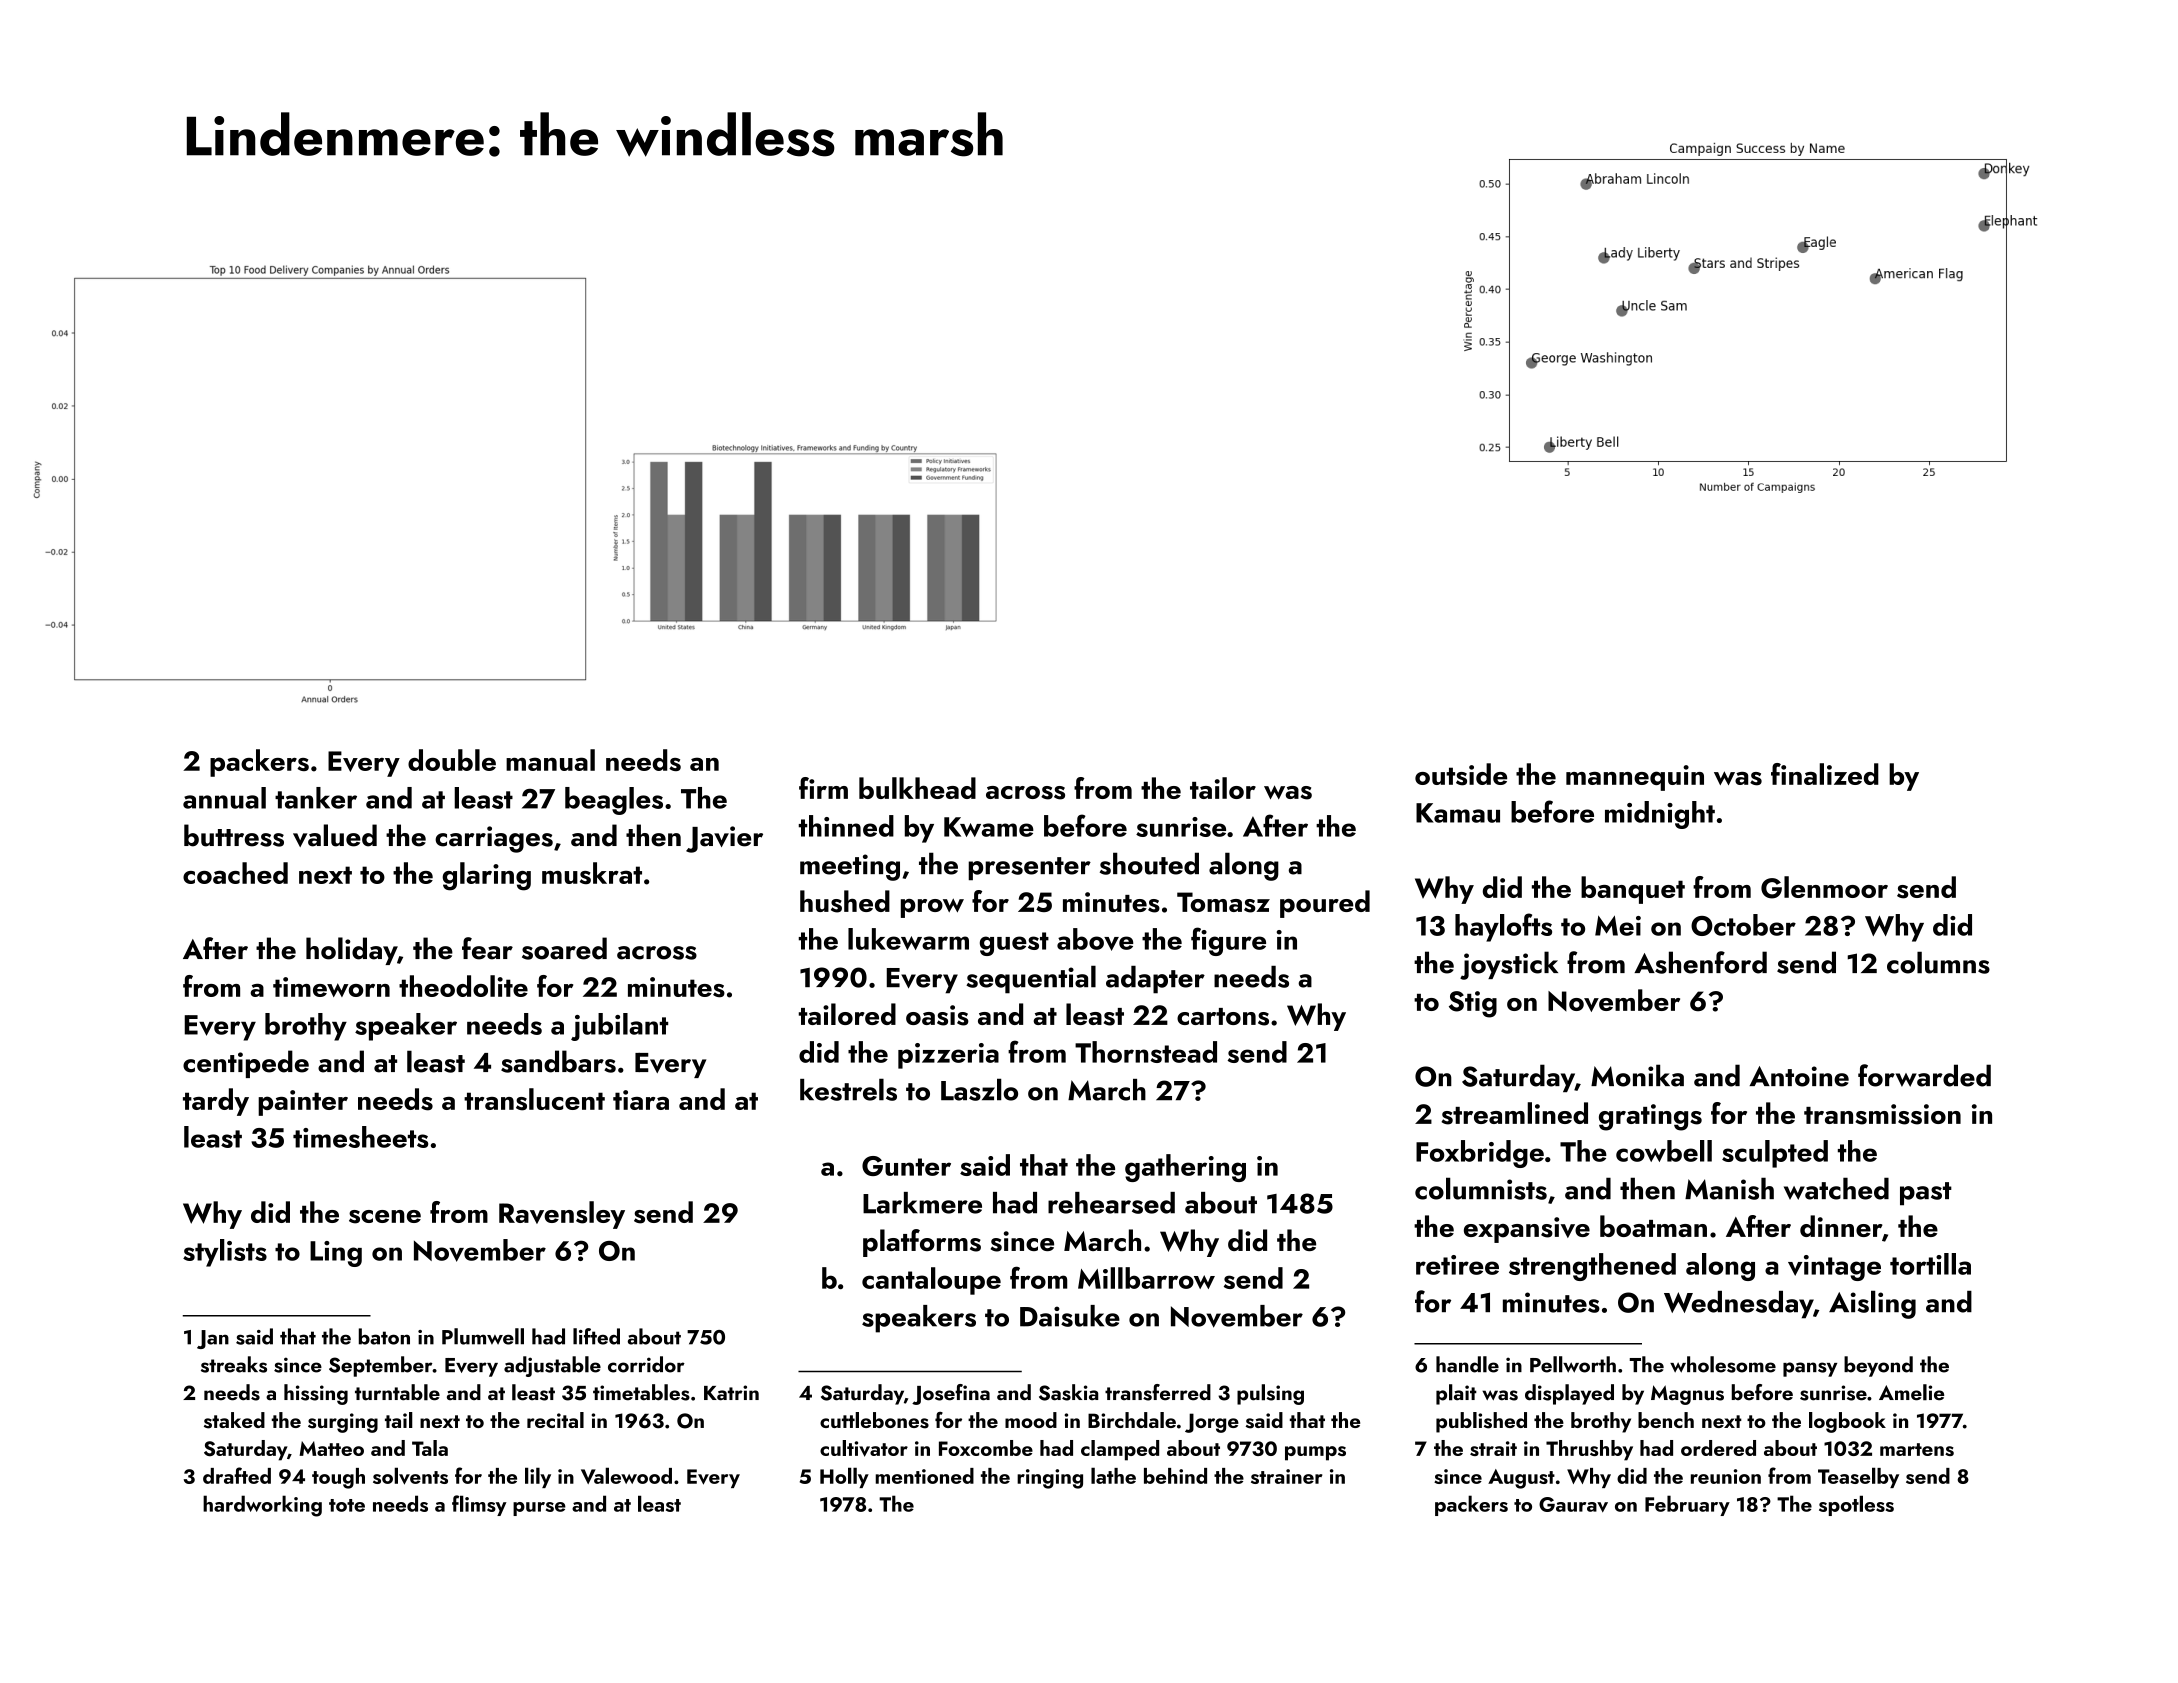 Image resolution: width=2178 pixels, height=1683 pixels. What do you see at coordinates (550, 760) in the screenshot?
I see `manual` at bounding box center [550, 760].
